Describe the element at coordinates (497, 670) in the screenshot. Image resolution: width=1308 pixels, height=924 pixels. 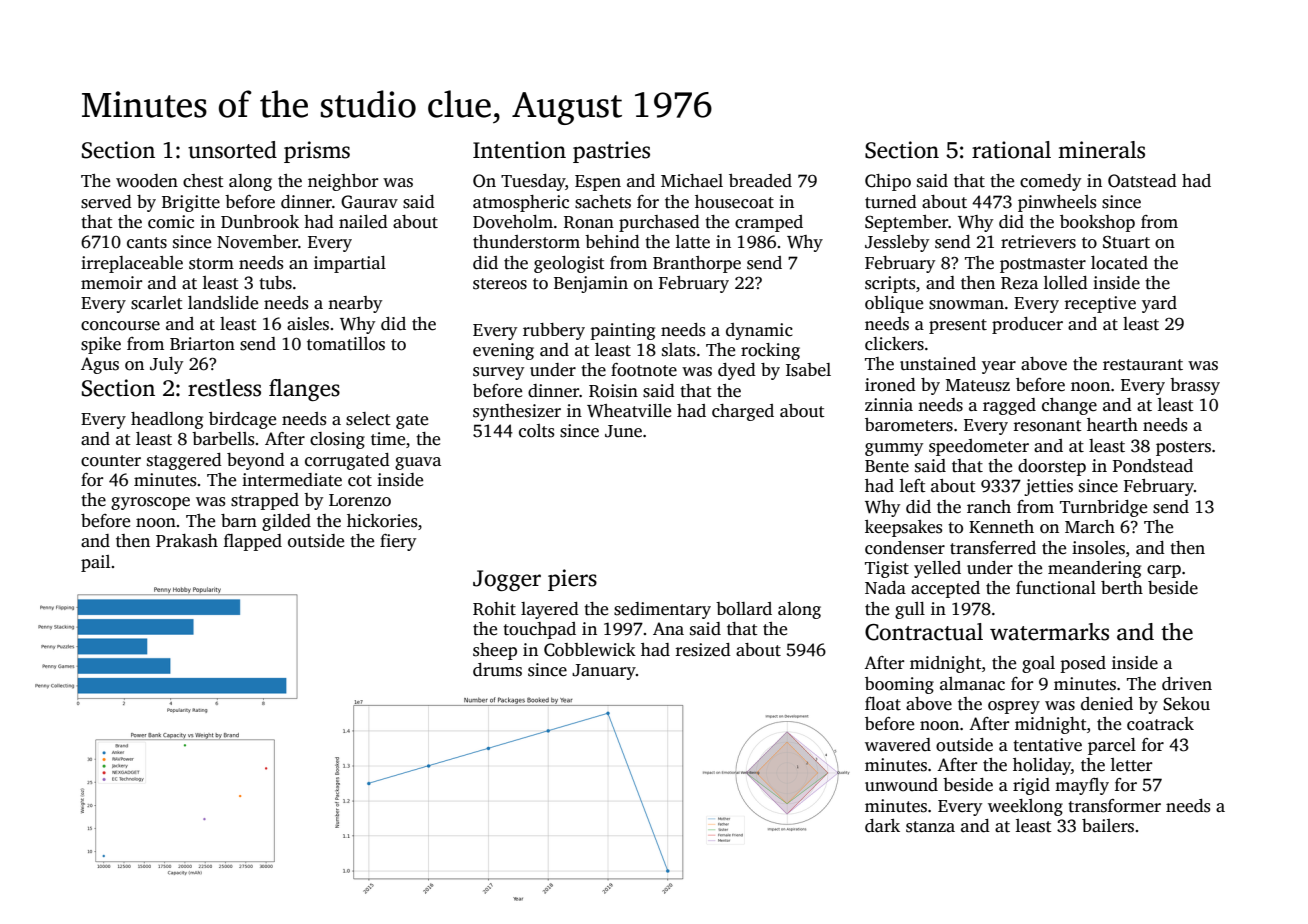
I see `drums` at that location.
